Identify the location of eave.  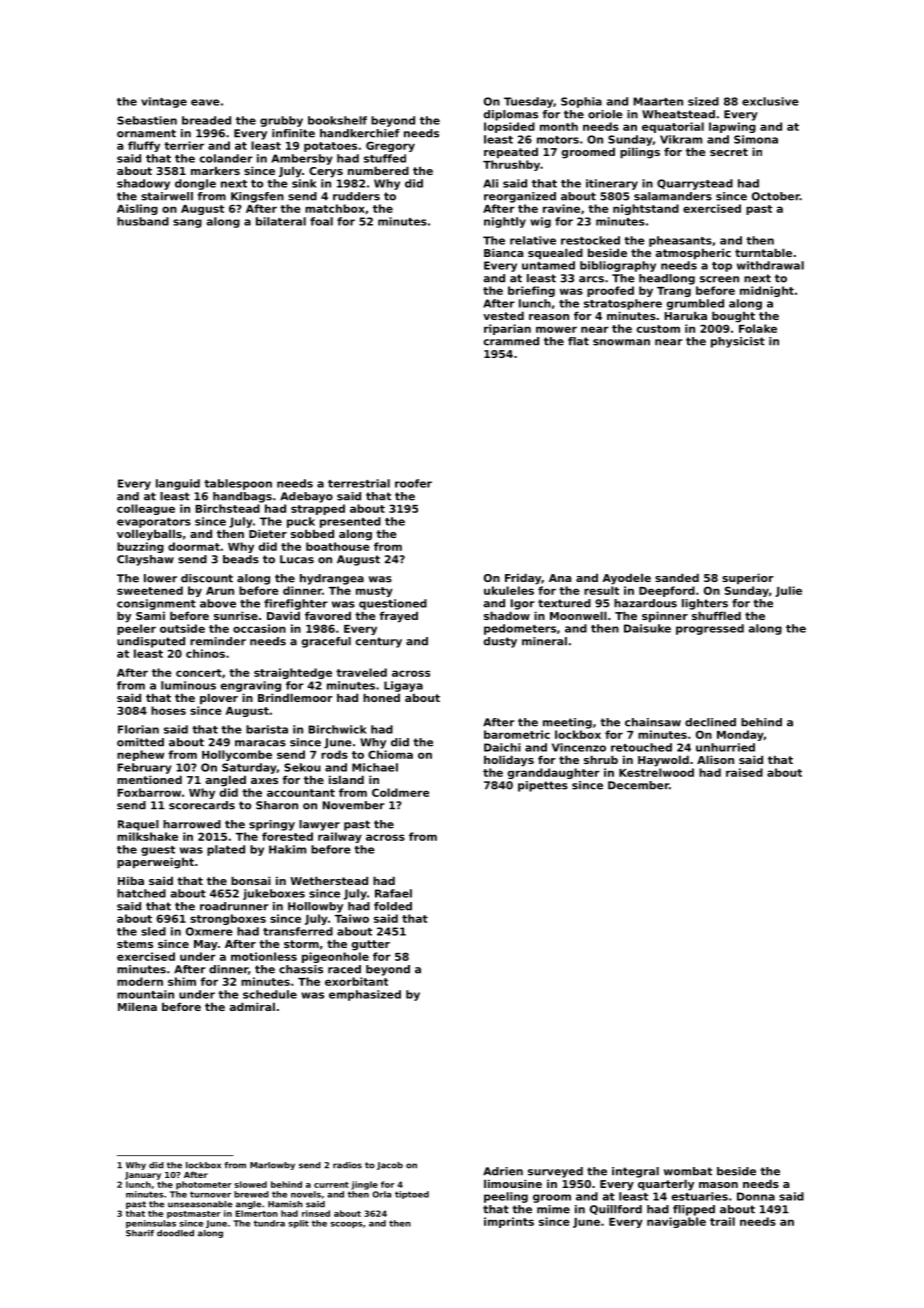
(205, 102).
